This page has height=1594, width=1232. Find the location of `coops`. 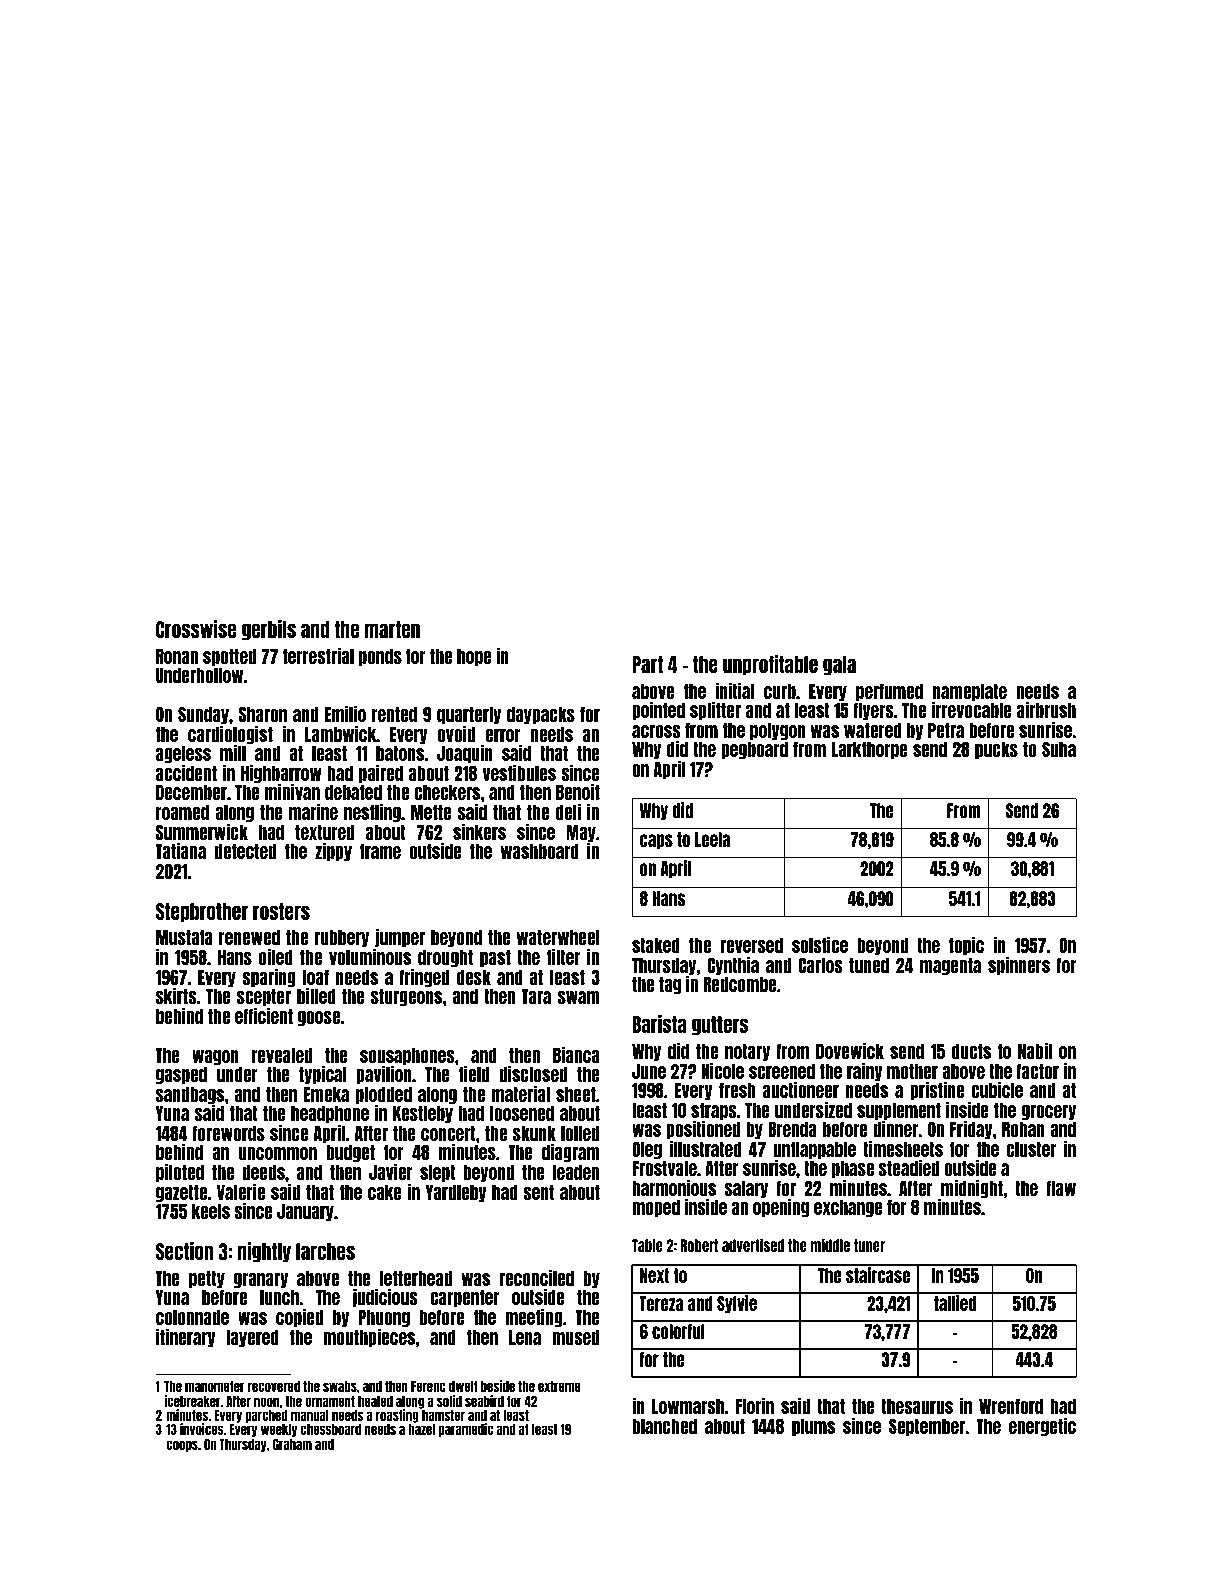

coops is located at coordinates (182, 1446).
